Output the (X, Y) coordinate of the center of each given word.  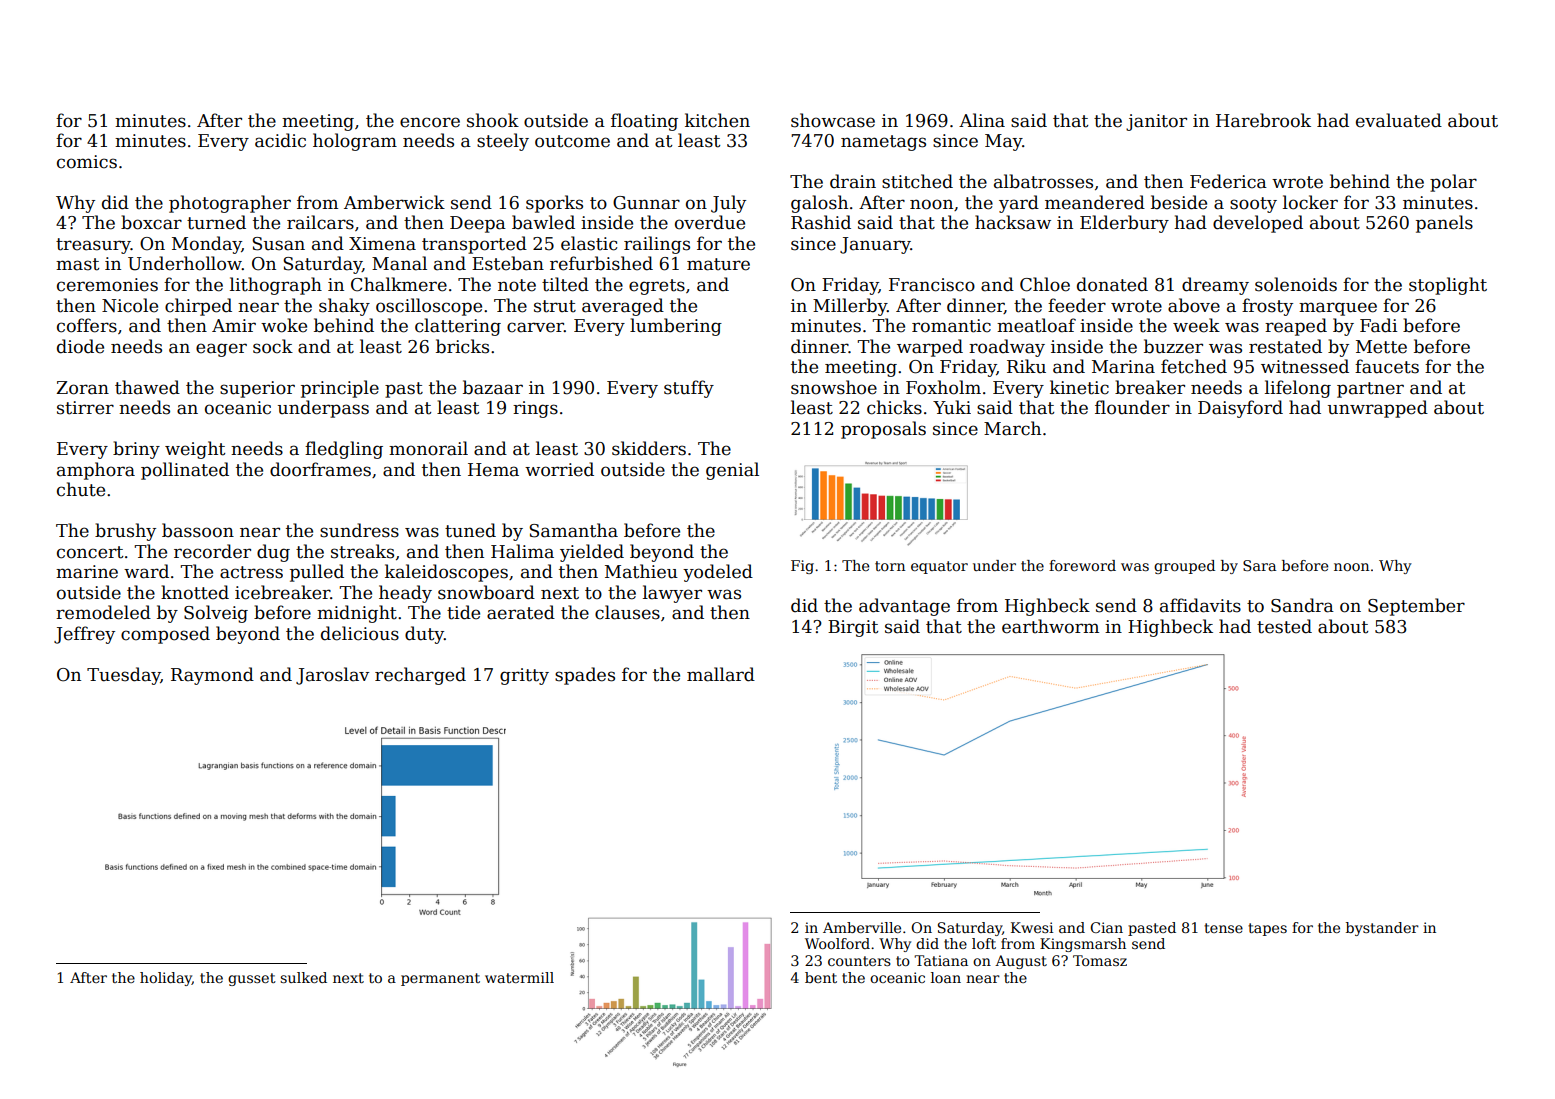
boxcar (151, 222)
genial (732, 471)
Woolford (837, 943)
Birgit (853, 628)
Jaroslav (332, 676)
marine (87, 572)
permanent (440, 979)
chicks (894, 407)
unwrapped (1378, 409)
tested (1284, 626)
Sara (1259, 565)
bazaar (493, 387)
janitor (1156, 122)
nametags (883, 143)
